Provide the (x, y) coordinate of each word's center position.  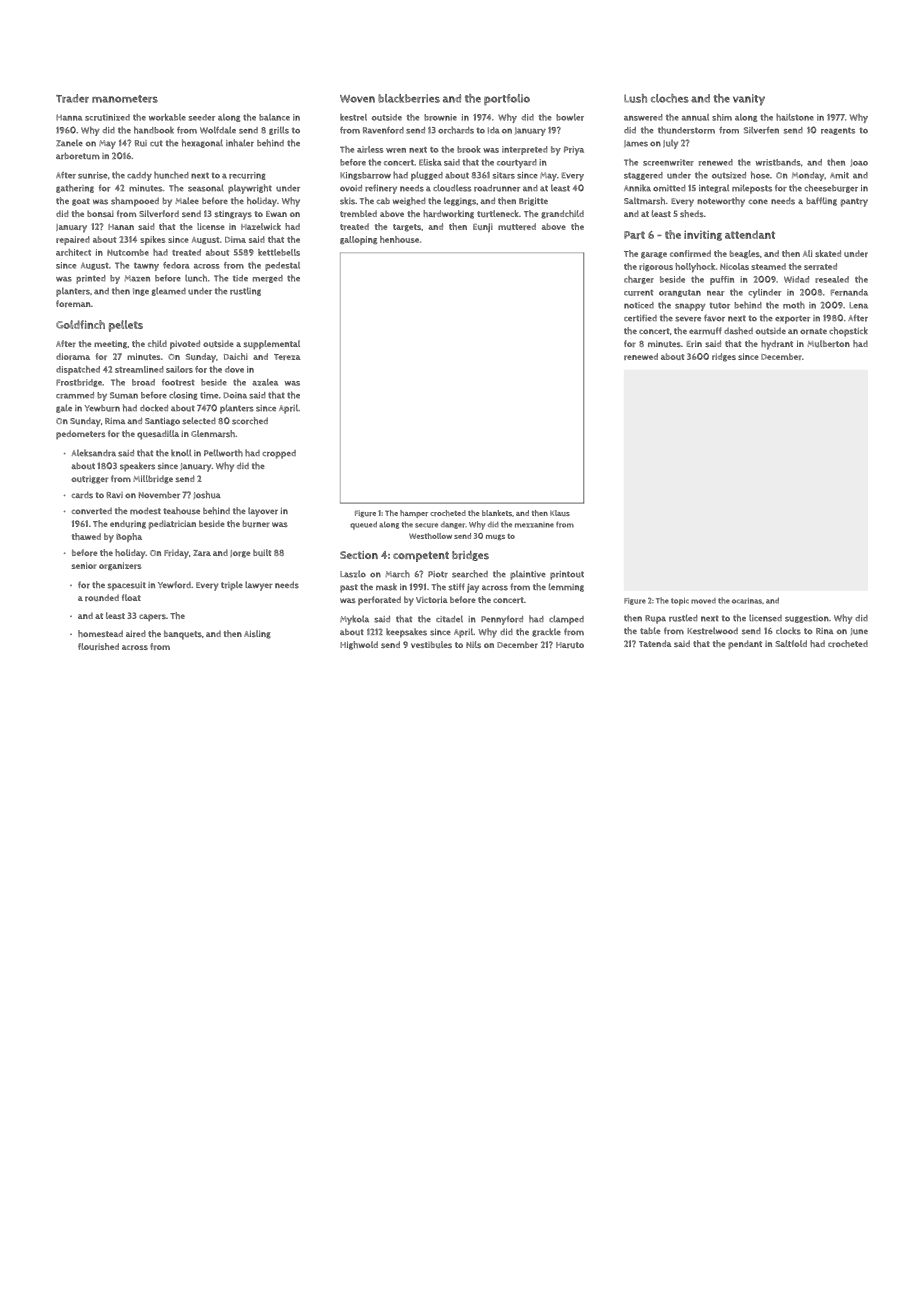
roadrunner (497, 188)
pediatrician (172, 525)
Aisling (257, 634)
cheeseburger (831, 188)
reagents (838, 131)
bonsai (100, 213)
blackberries (409, 98)
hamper (414, 514)
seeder (202, 117)
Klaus (560, 513)
